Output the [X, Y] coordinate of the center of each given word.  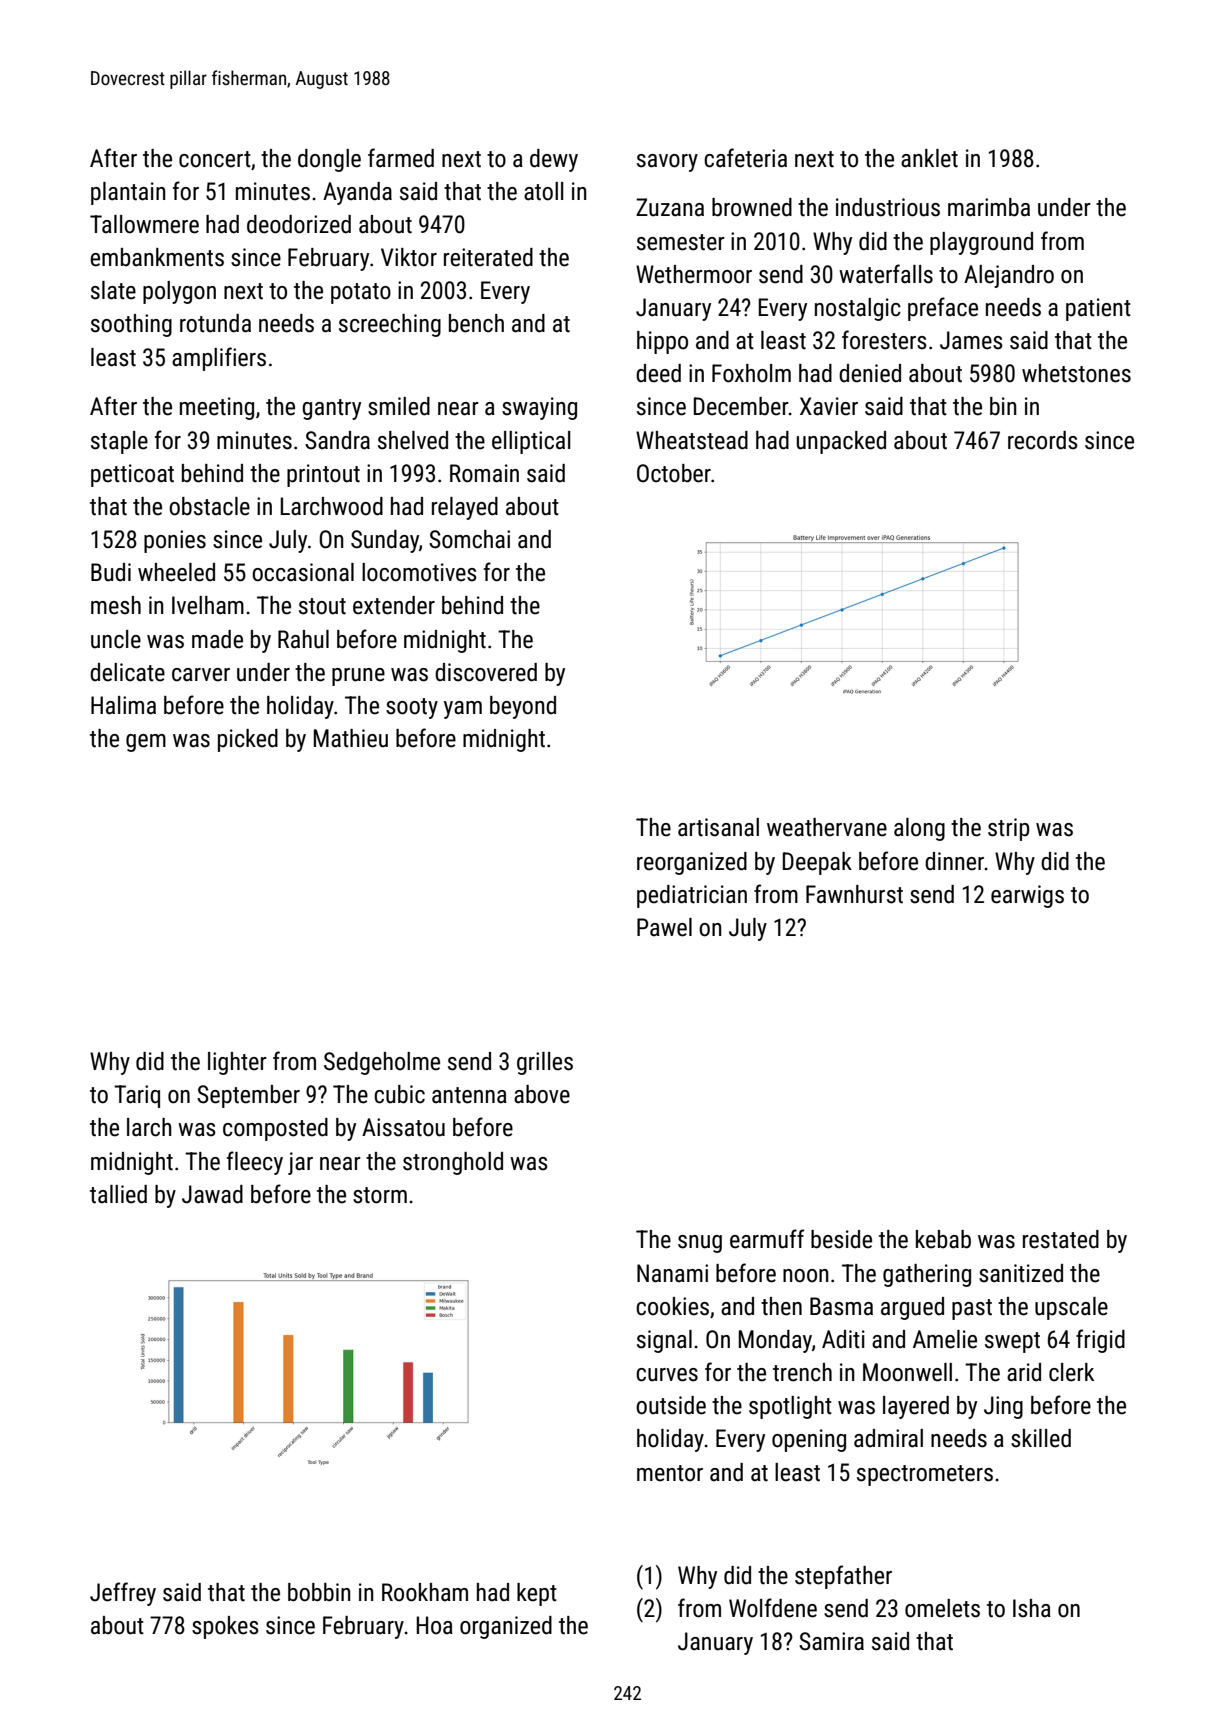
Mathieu [351, 738]
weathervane [827, 827]
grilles [545, 1063]
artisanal [718, 827]
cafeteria [745, 158]
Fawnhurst [854, 894]
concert [215, 159]
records [1043, 440]
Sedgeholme [382, 1063]
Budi [111, 572]
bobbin [319, 1592]
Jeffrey [123, 1594]
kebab [943, 1239]
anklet [929, 158]
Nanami [672, 1273]
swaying [539, 408]
